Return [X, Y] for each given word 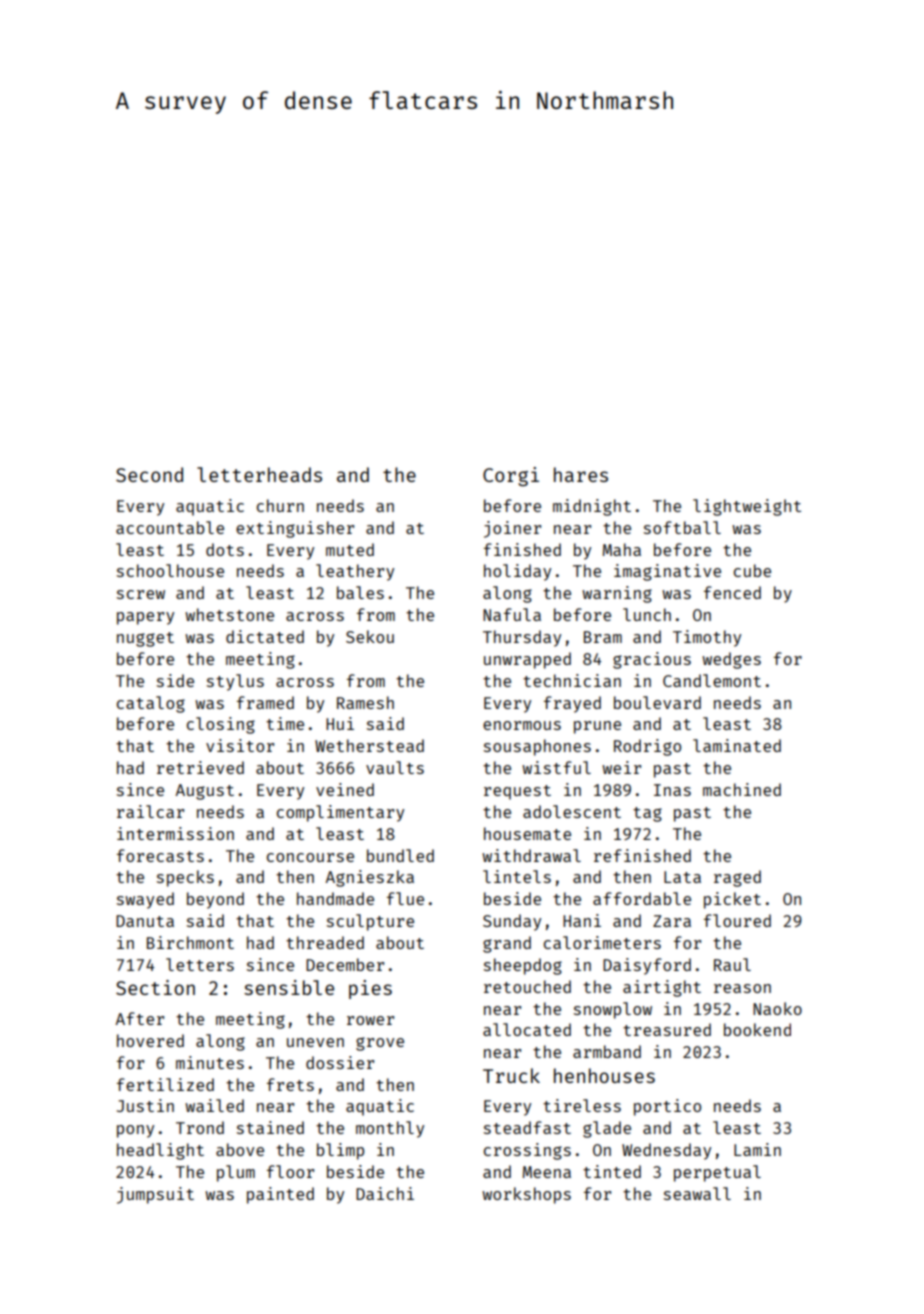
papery [145, 618]
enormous [522, 725]
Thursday [522, 638]
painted [280, 1195]
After [139, 1018]
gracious [652, 660]
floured [737, 920]
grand [507, 944]
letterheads [259, 474]
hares [581, 474]
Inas [672, 790]
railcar [150, 811]
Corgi [511, 476]
